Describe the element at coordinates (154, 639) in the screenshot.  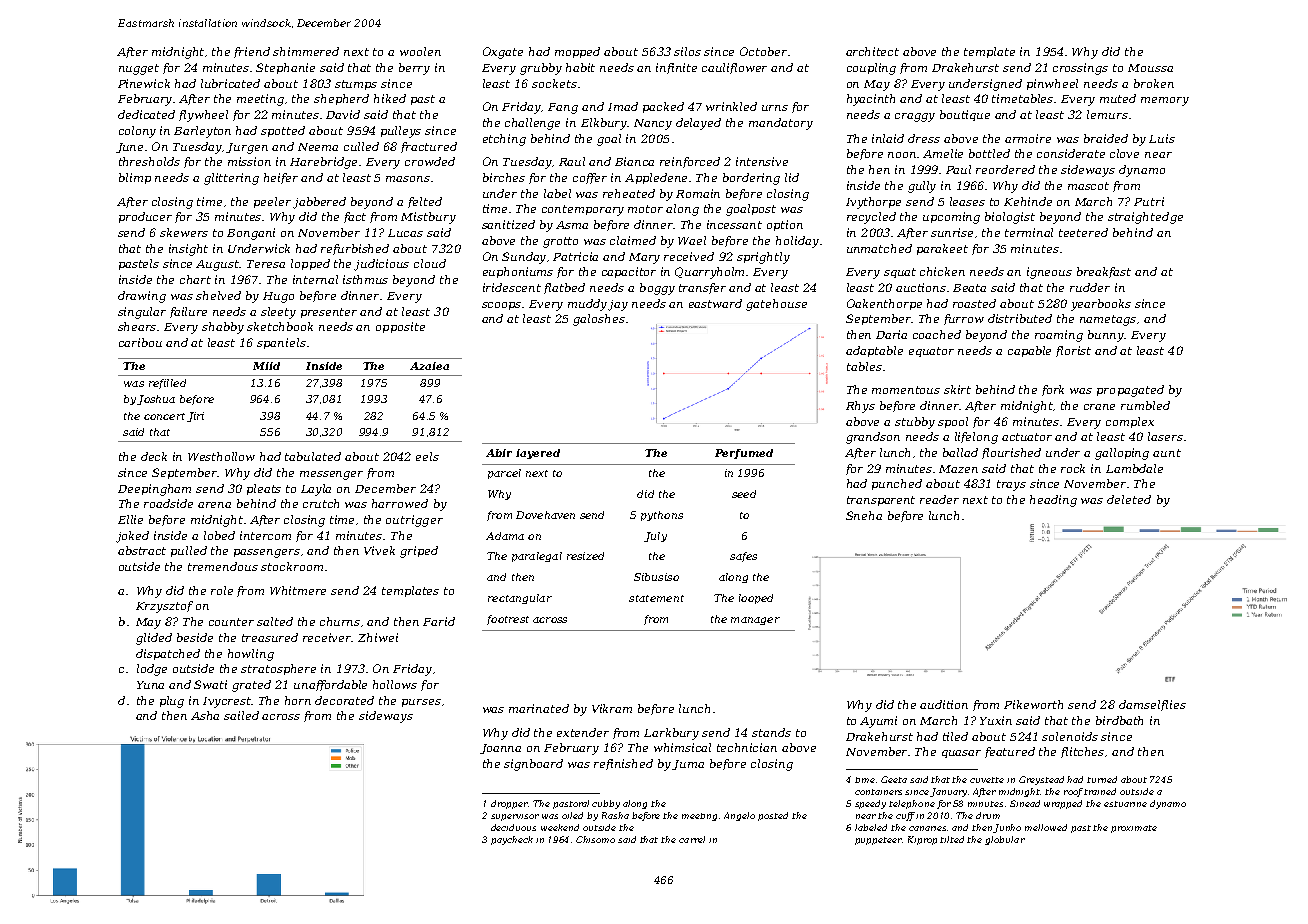
I see `glided` at that location.
